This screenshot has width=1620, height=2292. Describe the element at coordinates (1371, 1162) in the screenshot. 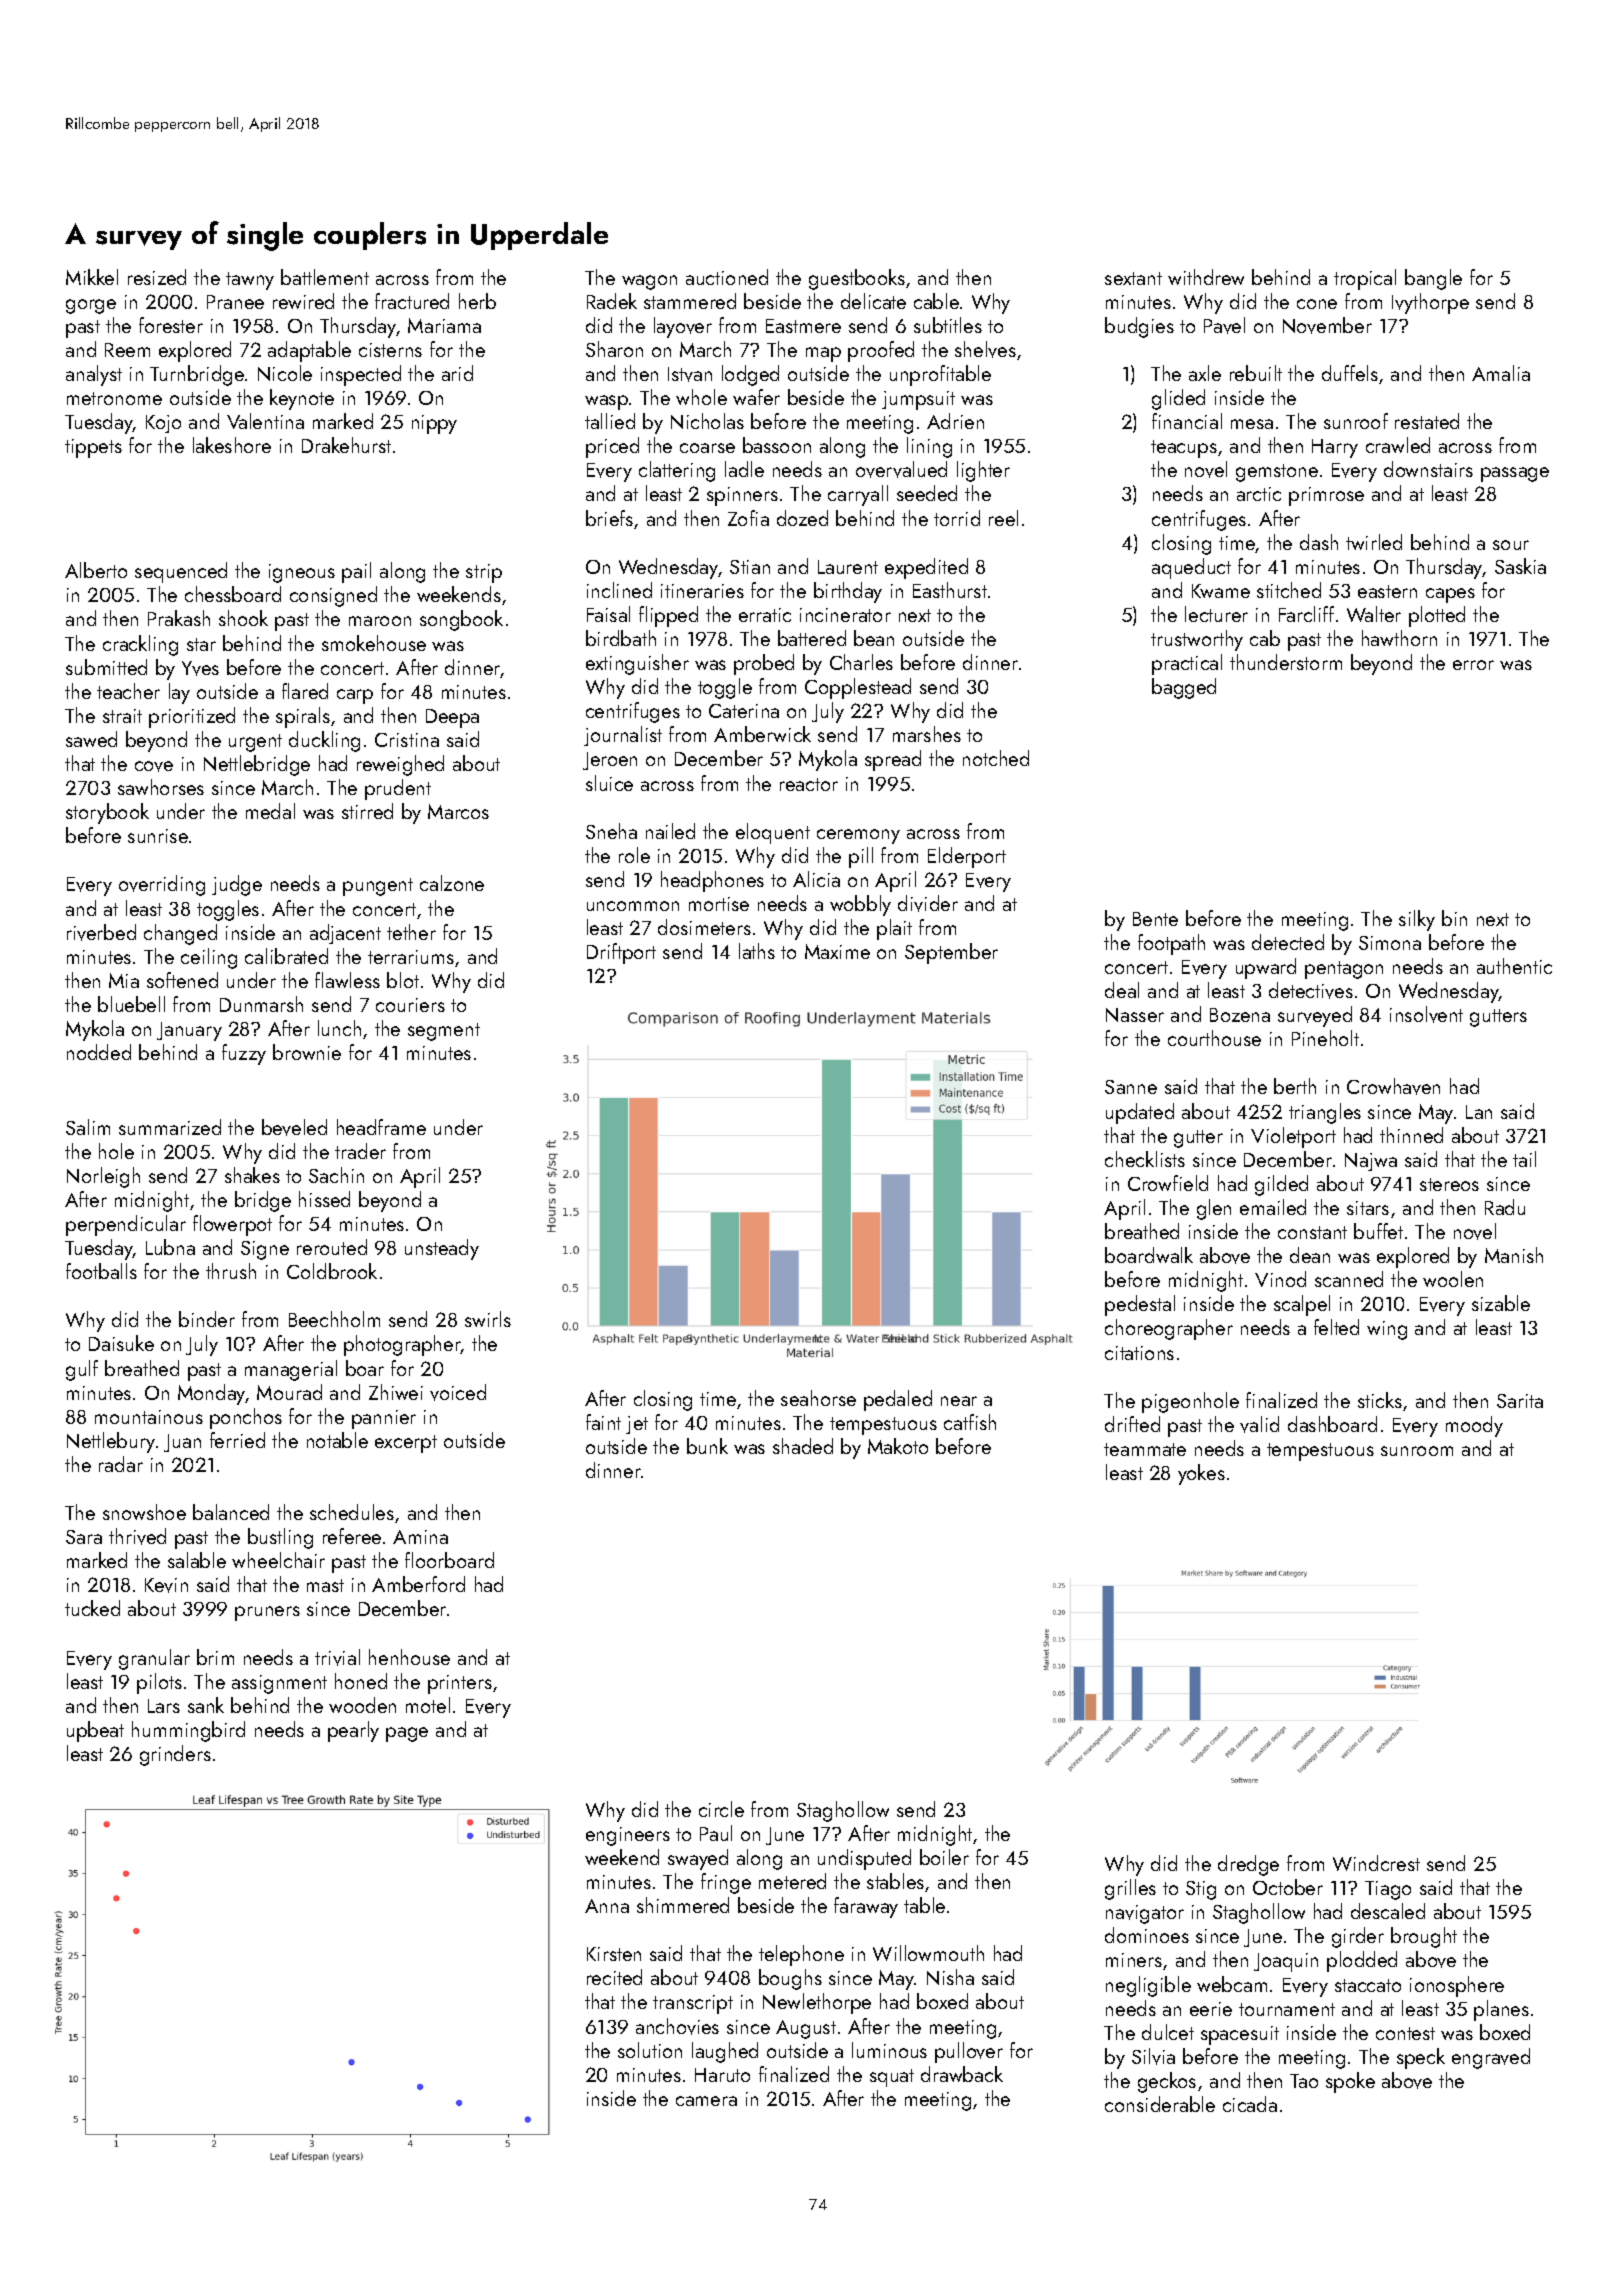

I see `Najwa` at that location.
